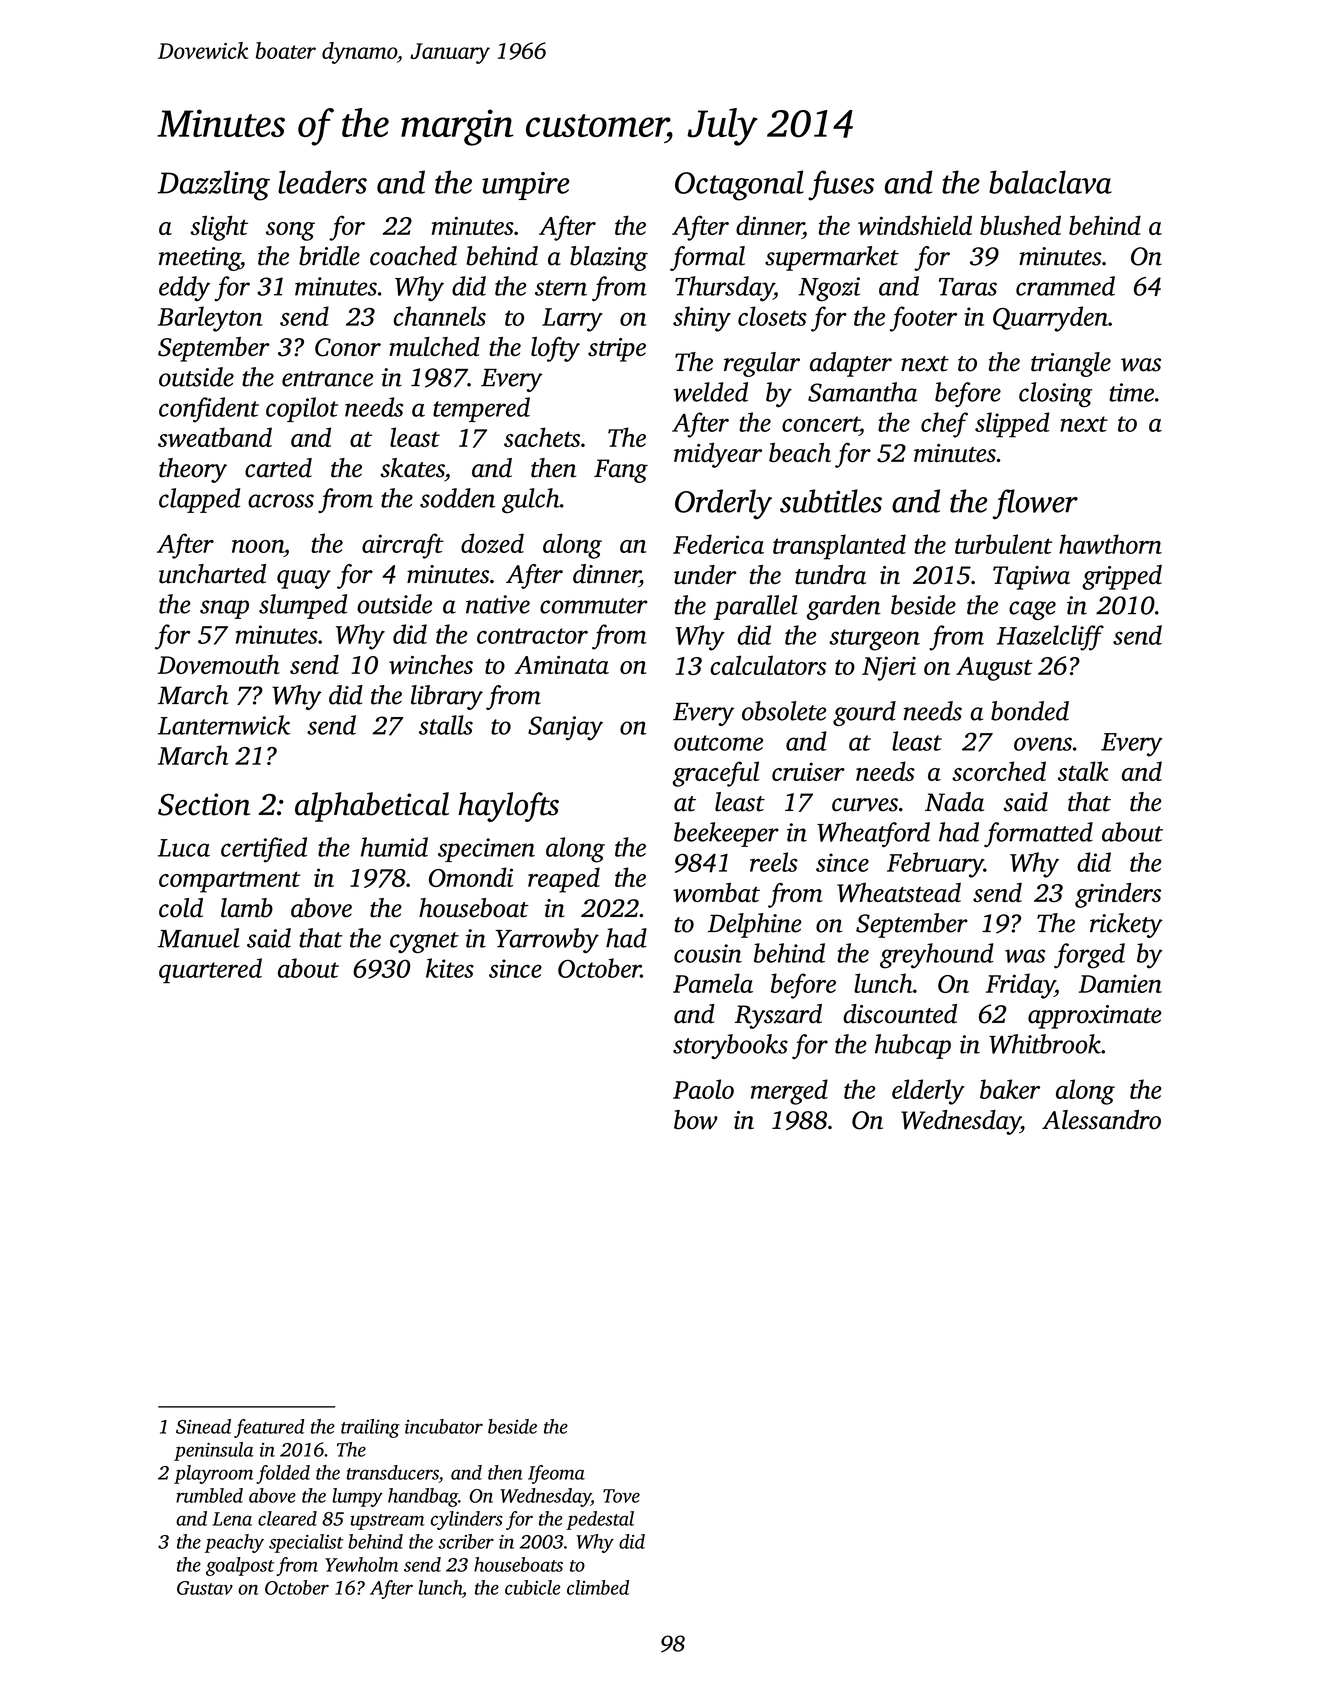 The image size is (1320, 1708). What do you see at coordinates (621, 1496) in the page?
I see `Tove` at bounding box center [621, 1496].
